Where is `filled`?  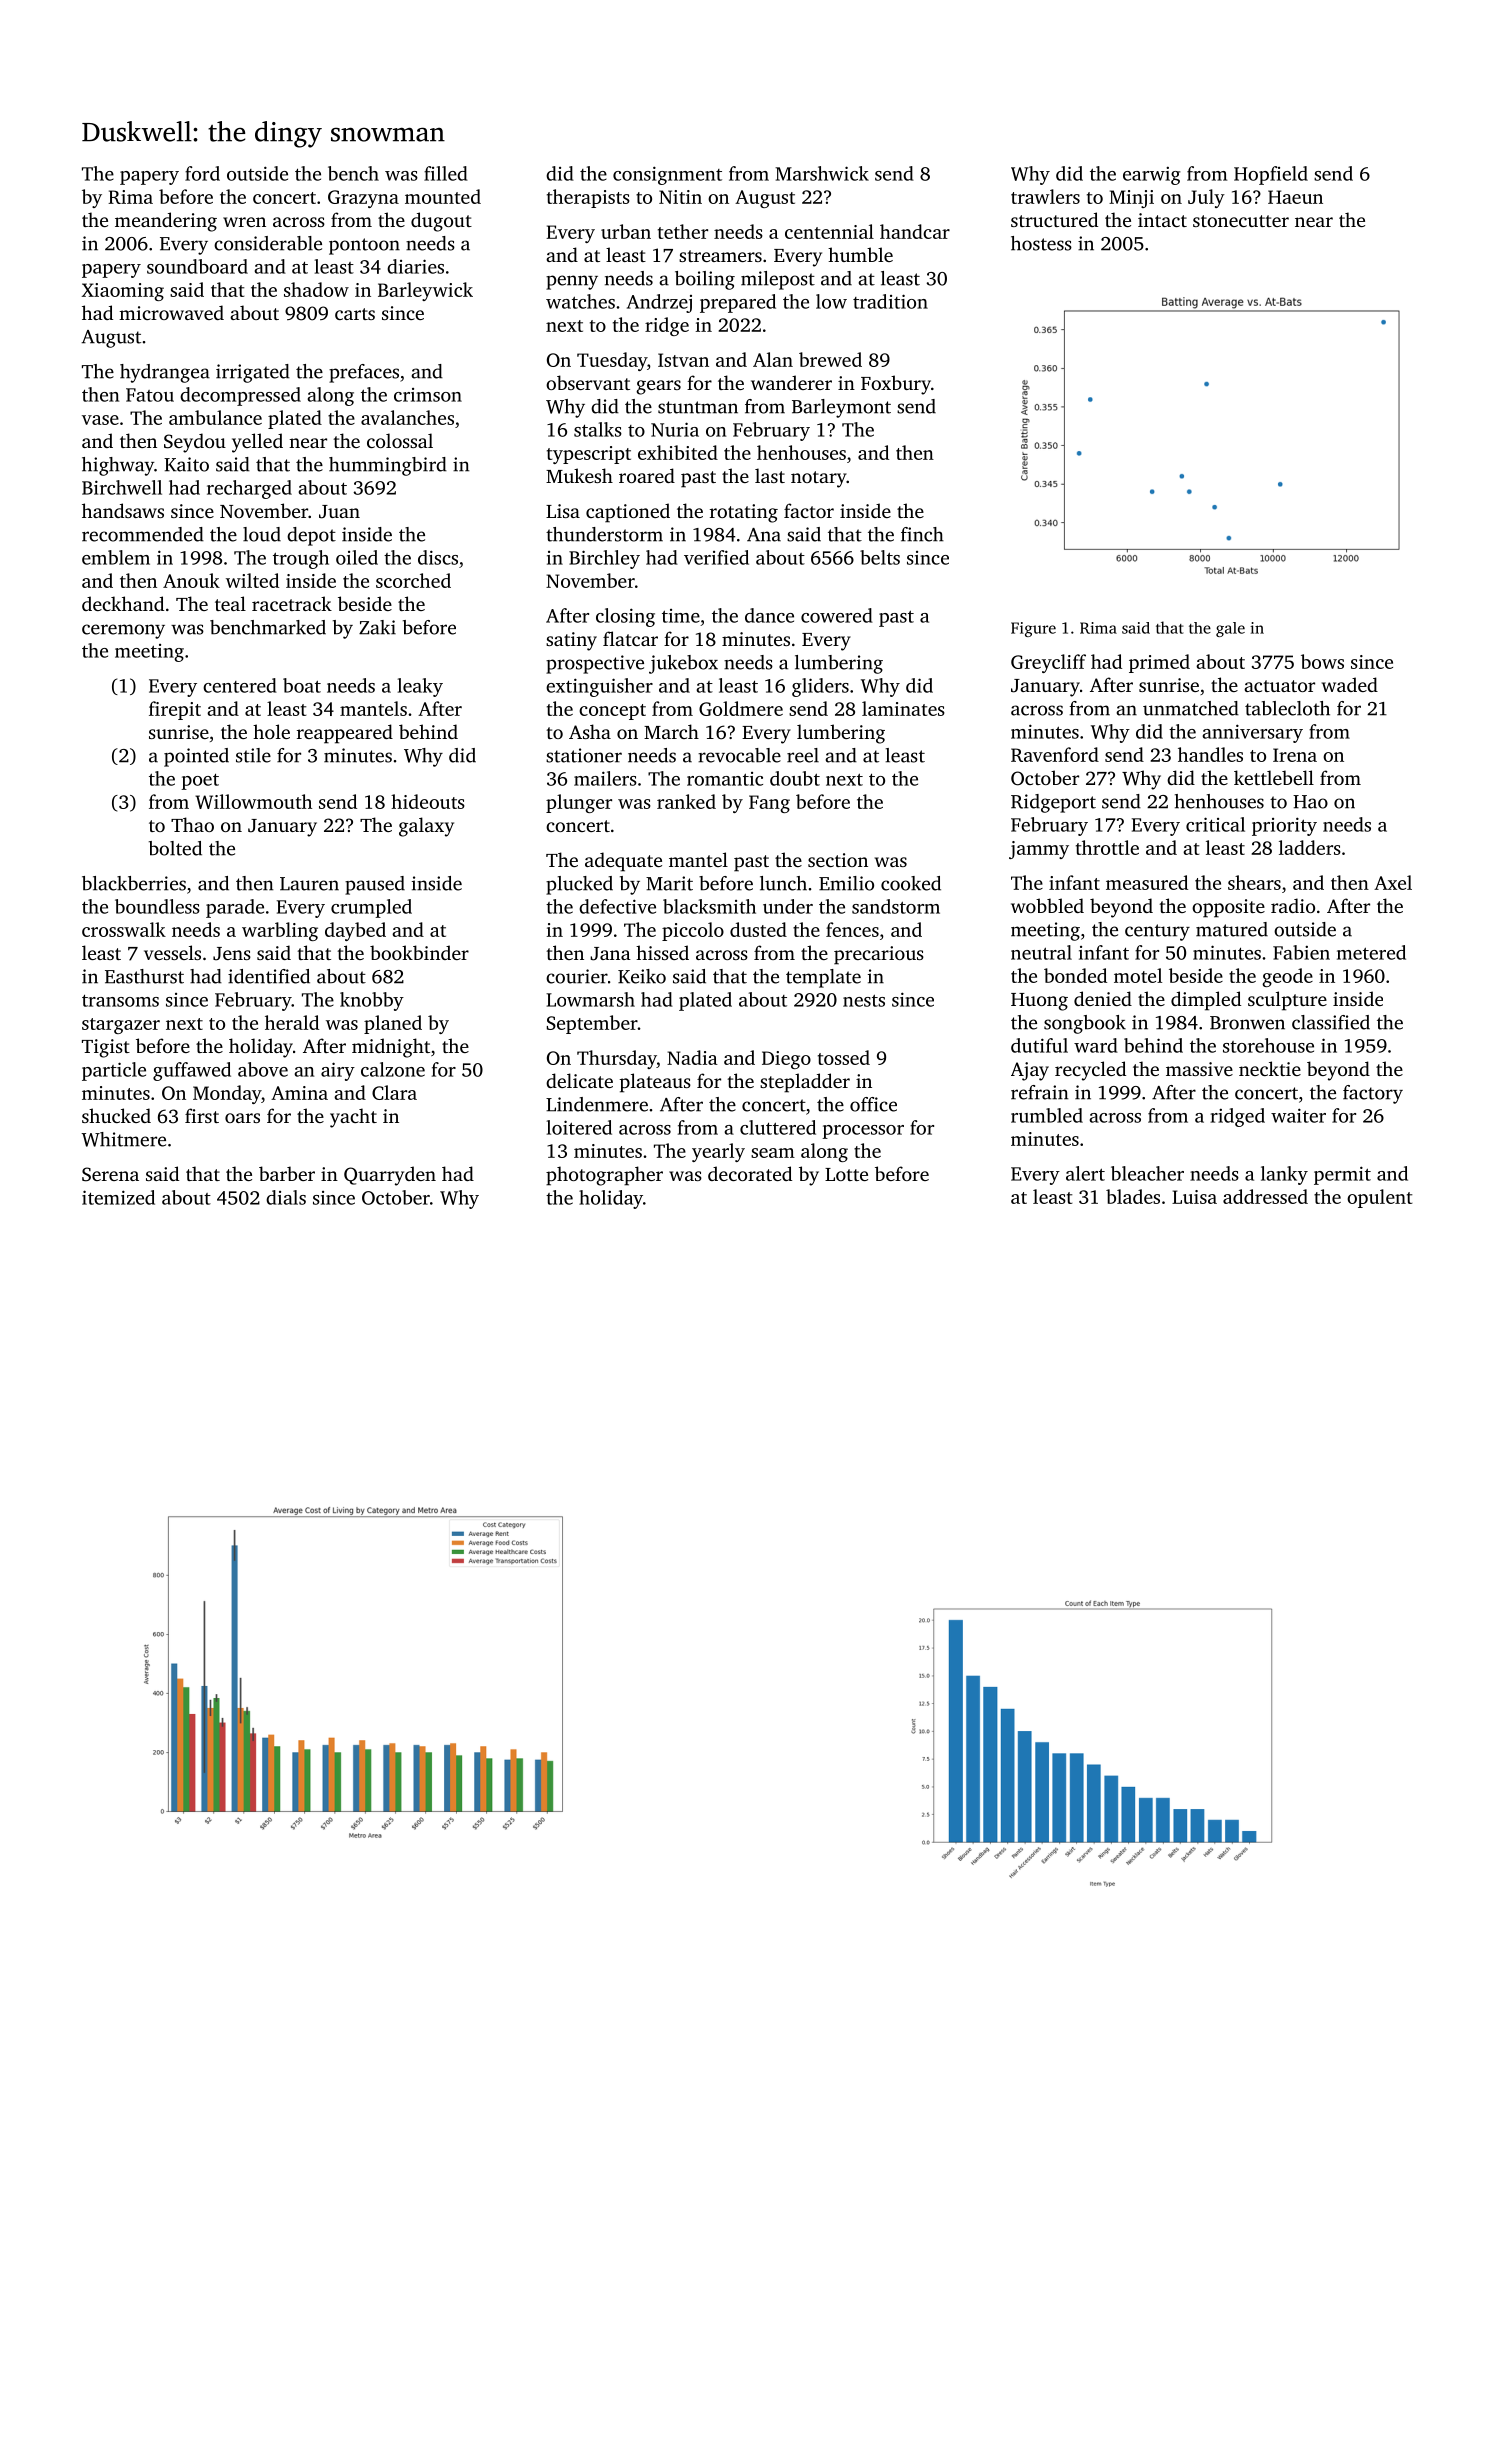
filled is located at coordinates (446, 173).
